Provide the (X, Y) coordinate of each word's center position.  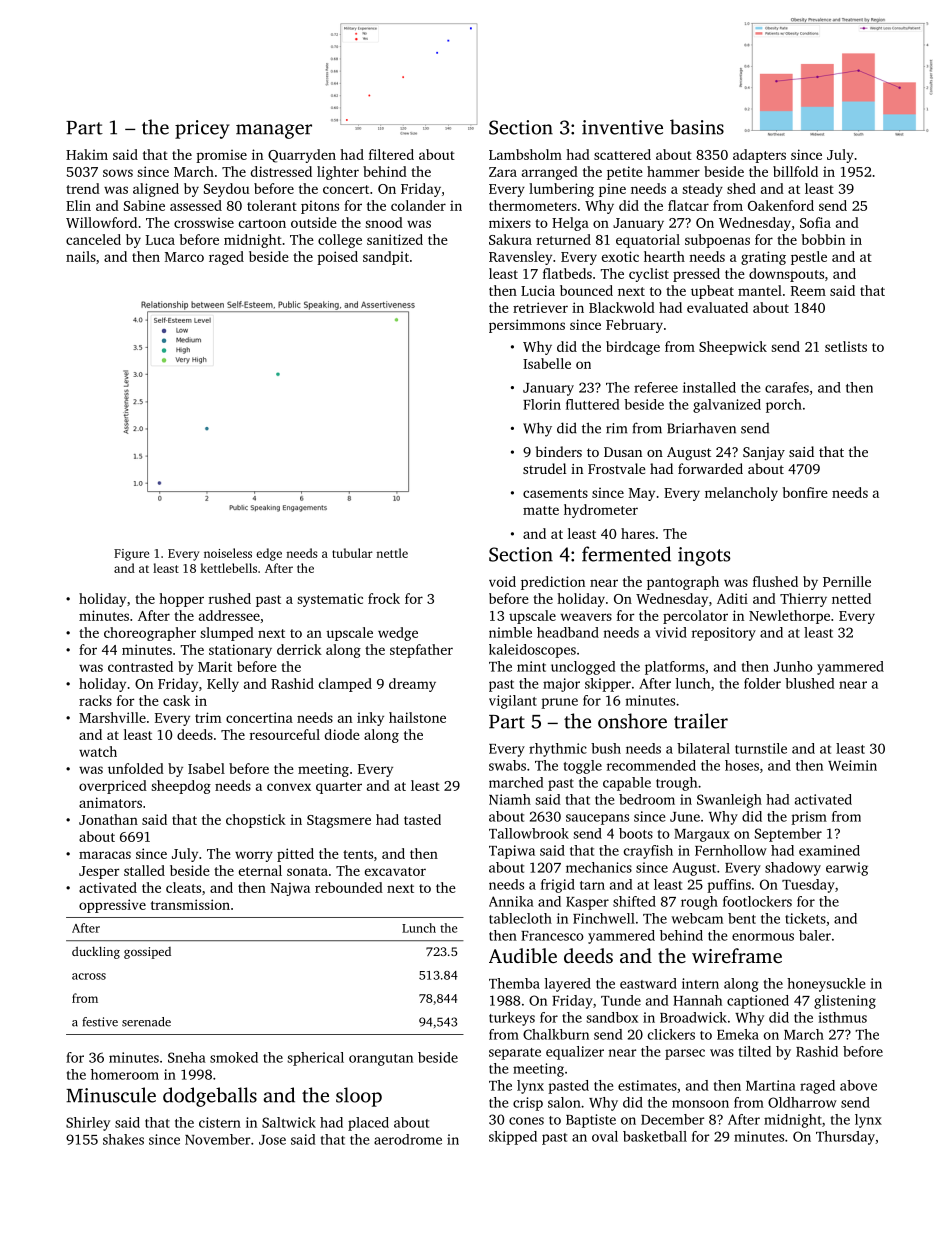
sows (118, 173)
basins (697, 127)
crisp (528, 1104)
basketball (655, 1136)
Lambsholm (525, 154)
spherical (315, 1059)
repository (724, 634)
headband (568, 632)
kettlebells (228, 568)
